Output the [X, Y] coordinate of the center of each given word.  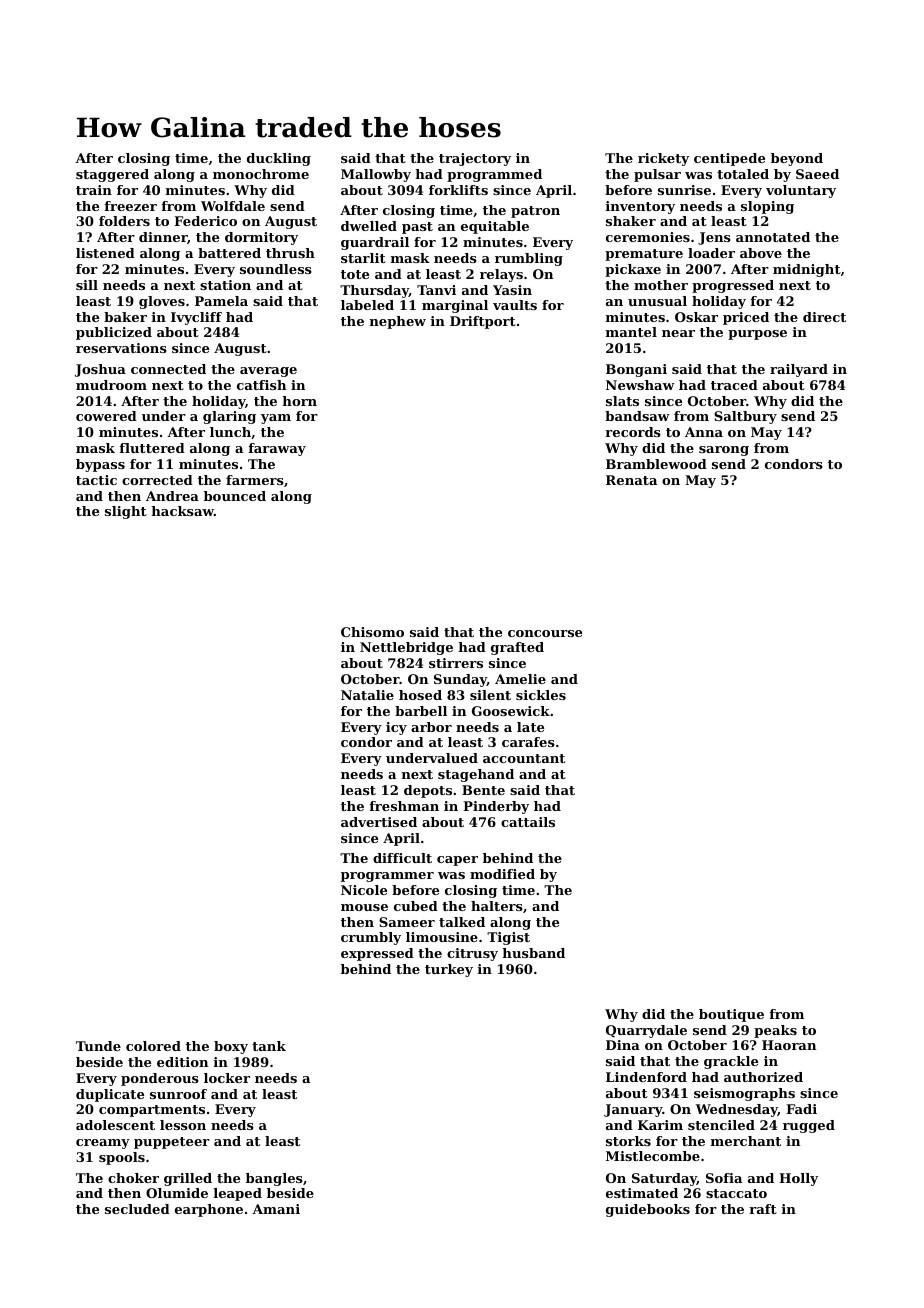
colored [153, 1046]
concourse [545, 633]
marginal [455, 306]
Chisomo [372, 632]
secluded [137, 1209]
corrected [157, 480]
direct [824, 317]
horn [299, 401]
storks [628, 1141]
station [225, 285]
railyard [799, 370]
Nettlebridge [406, 648]
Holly [798, 1179]
